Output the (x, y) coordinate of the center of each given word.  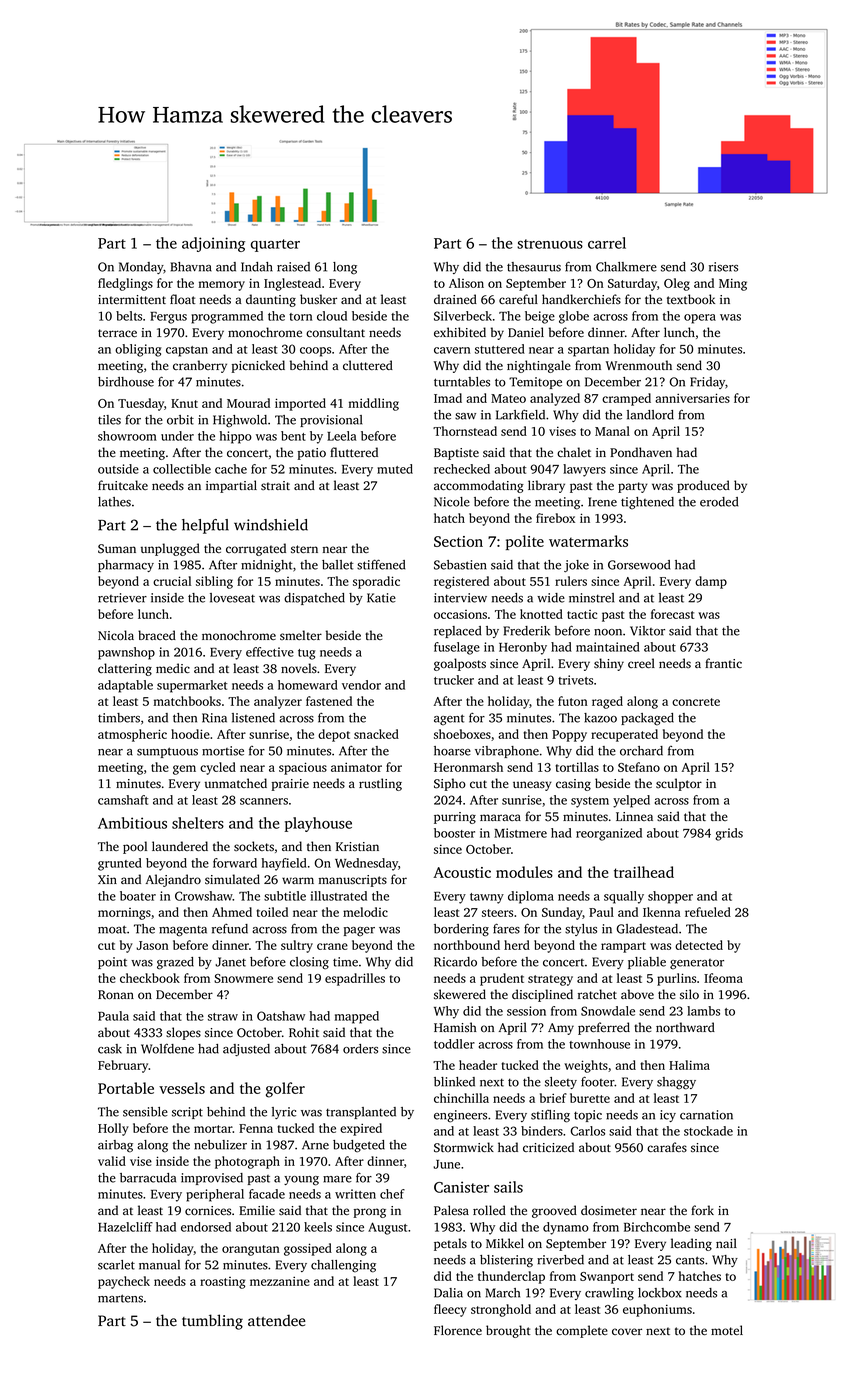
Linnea (634, 816)
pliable (647, 963)
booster (454, 833)
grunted (120, 864)
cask (110, 1049)
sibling (214, 582)
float (182, 299)
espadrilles (355, 979)
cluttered (368, 365)
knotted (541, 614)
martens (120, 1298)
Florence (458, 1330)
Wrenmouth (639, 365)
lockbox (659, 1293)
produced (703, 486)
